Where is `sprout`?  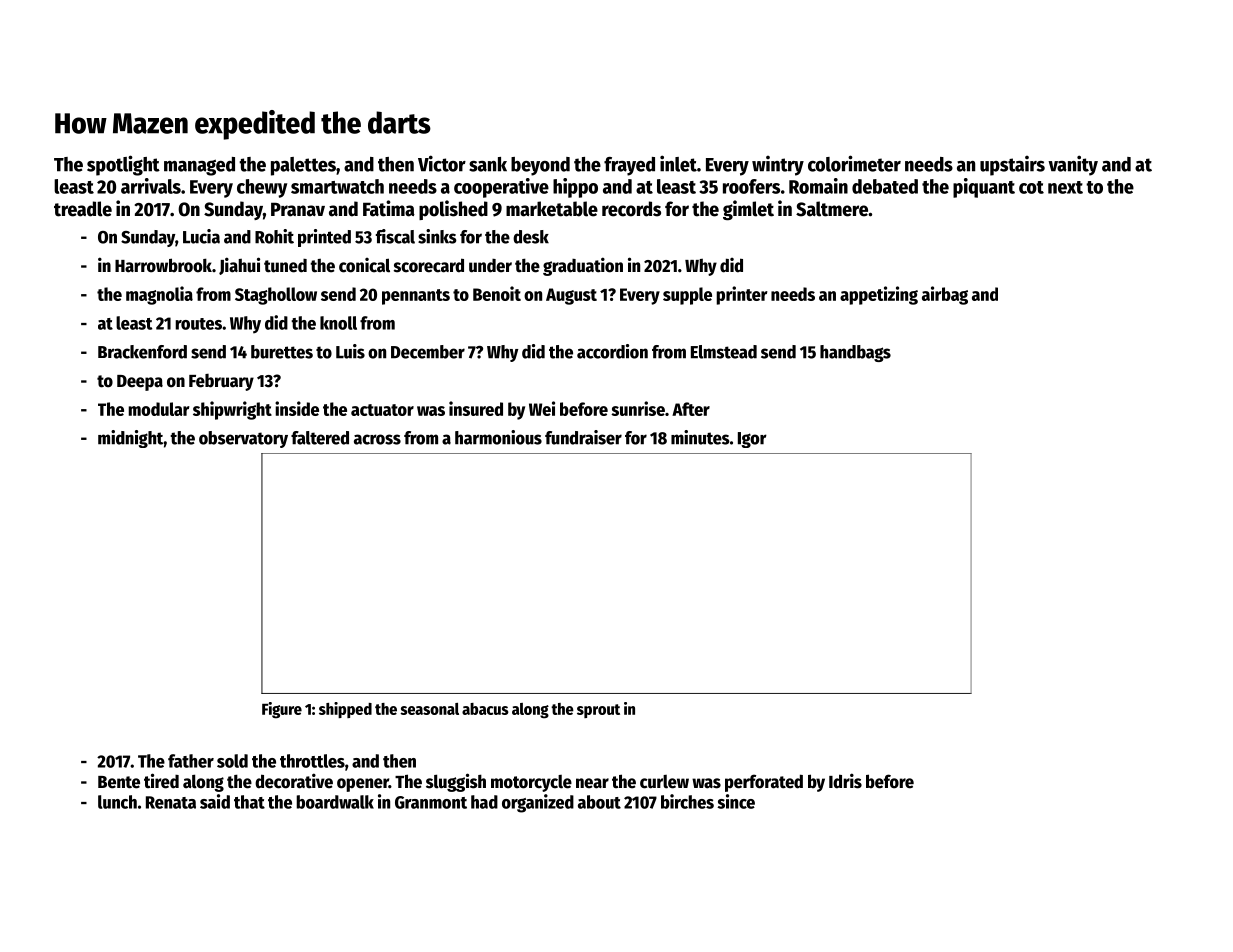 sprout is located at coordinates (598, 711).
